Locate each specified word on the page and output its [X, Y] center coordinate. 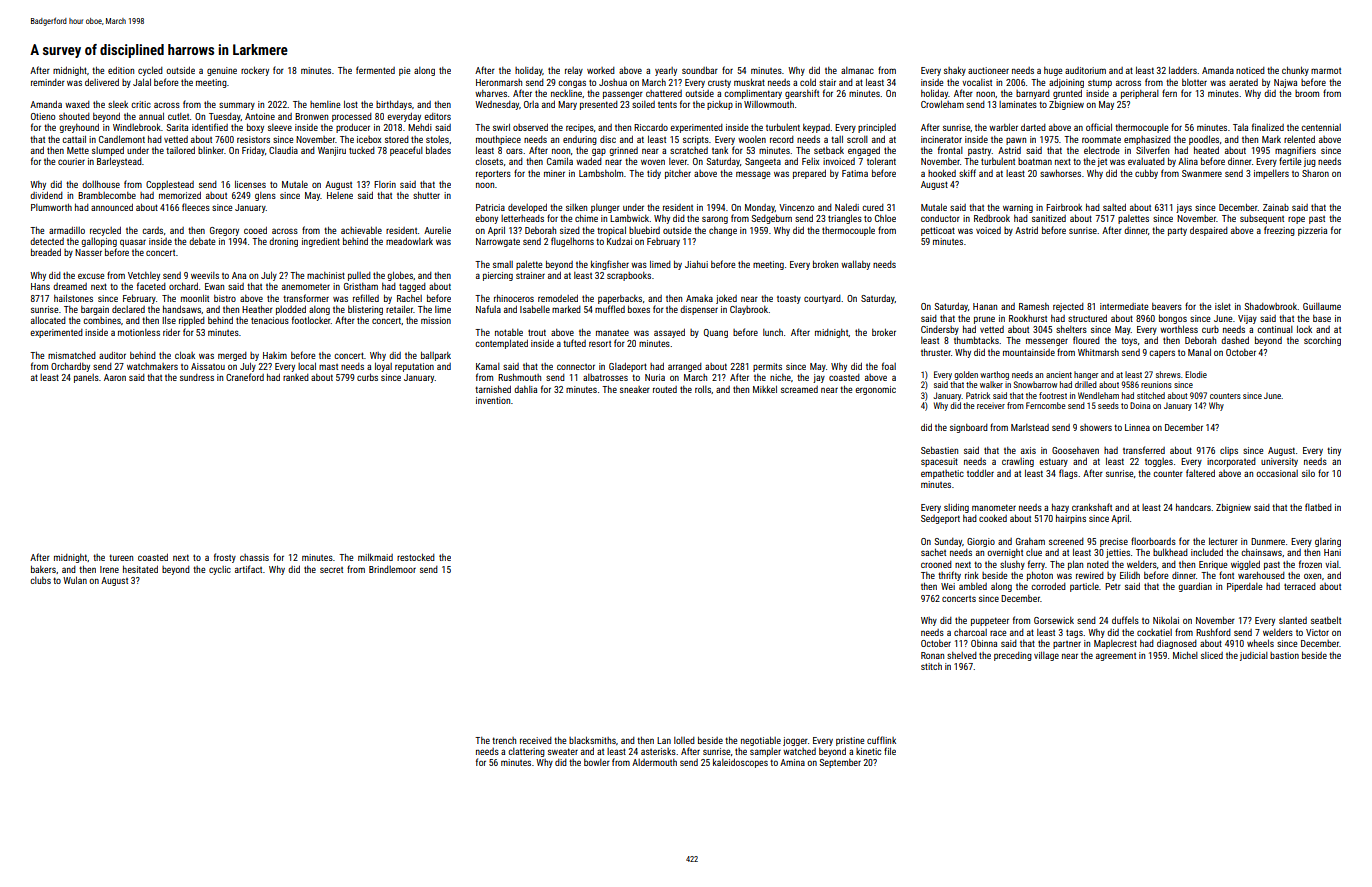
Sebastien [939, 450]
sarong [715, 220]
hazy [1060, 508]
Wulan [75, 580]
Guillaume [1322, 306]
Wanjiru [332, 151]
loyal [383, 367]
